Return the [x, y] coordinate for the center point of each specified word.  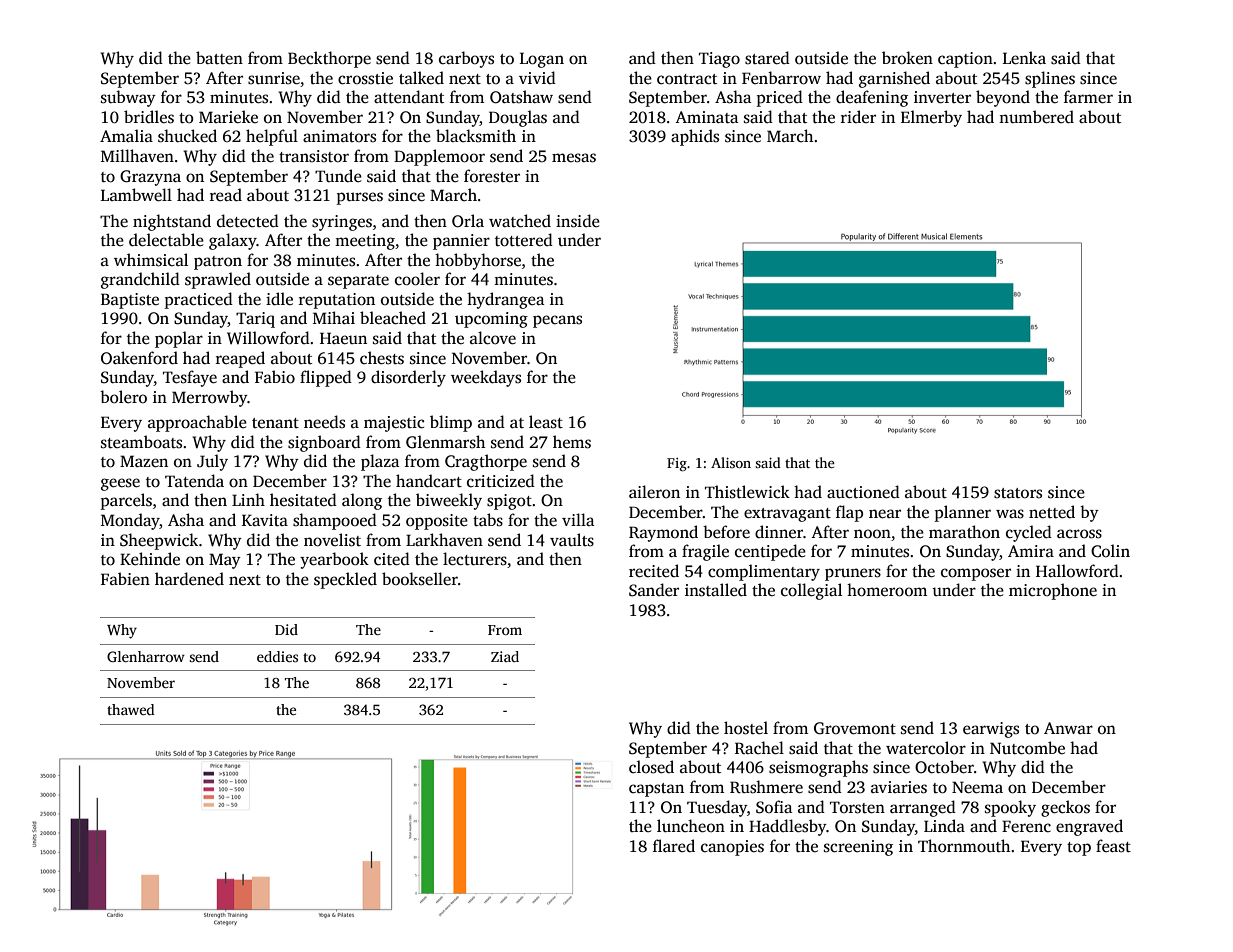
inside [578, 221]
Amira [1031, 551]
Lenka [1024, 58]
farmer [1088, 97]
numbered [1036, 117]
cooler [417, 279]
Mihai [334, 317]
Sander [654, 590]
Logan [542, 60]
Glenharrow [146, 656]
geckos [1065, 808]
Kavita [265, 520]
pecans [557, 321]
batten [219, 58]
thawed [131, 709]
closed [651, 767]
